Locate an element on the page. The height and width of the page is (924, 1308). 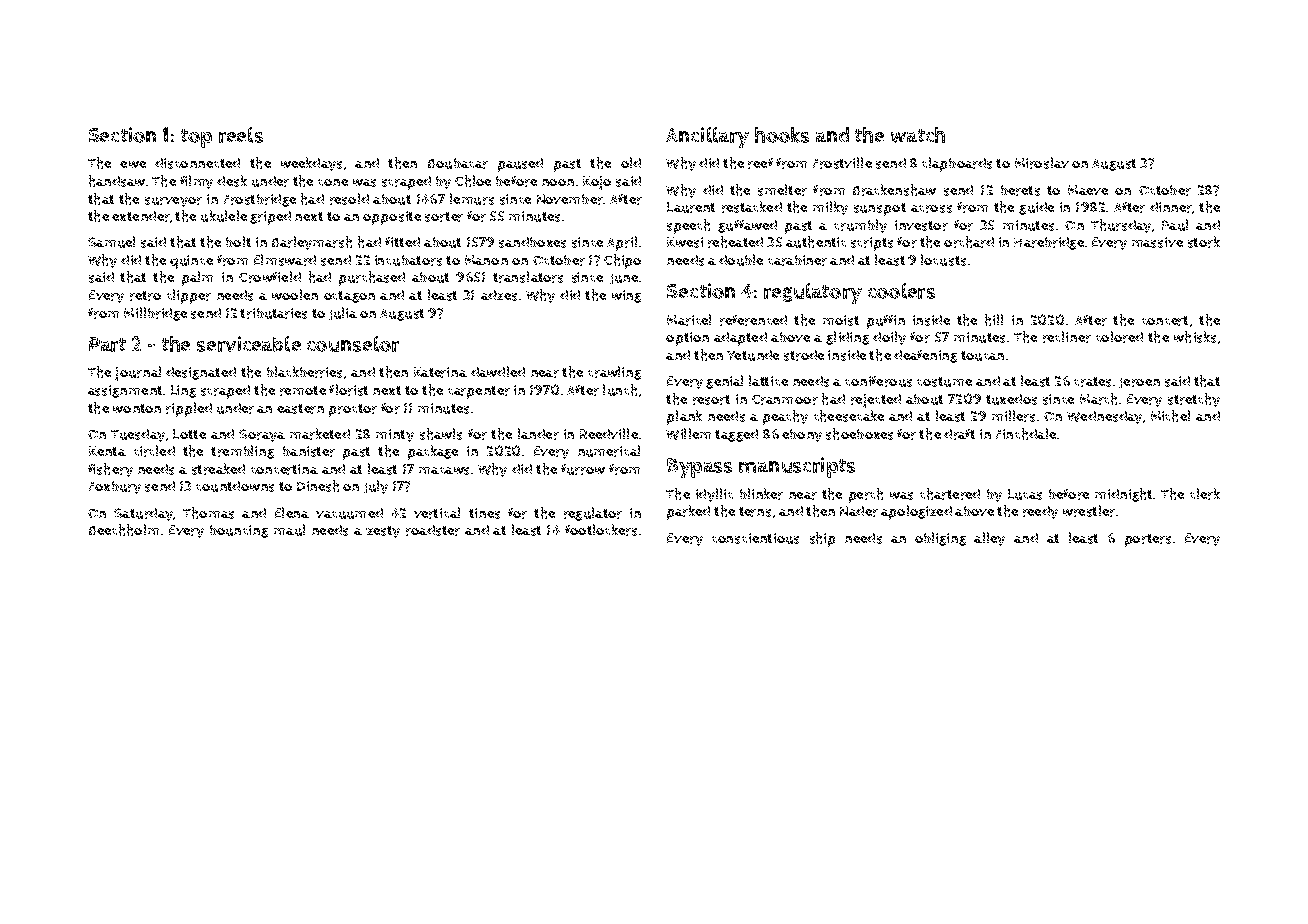
peachy is located at coordinates (785, 417).
